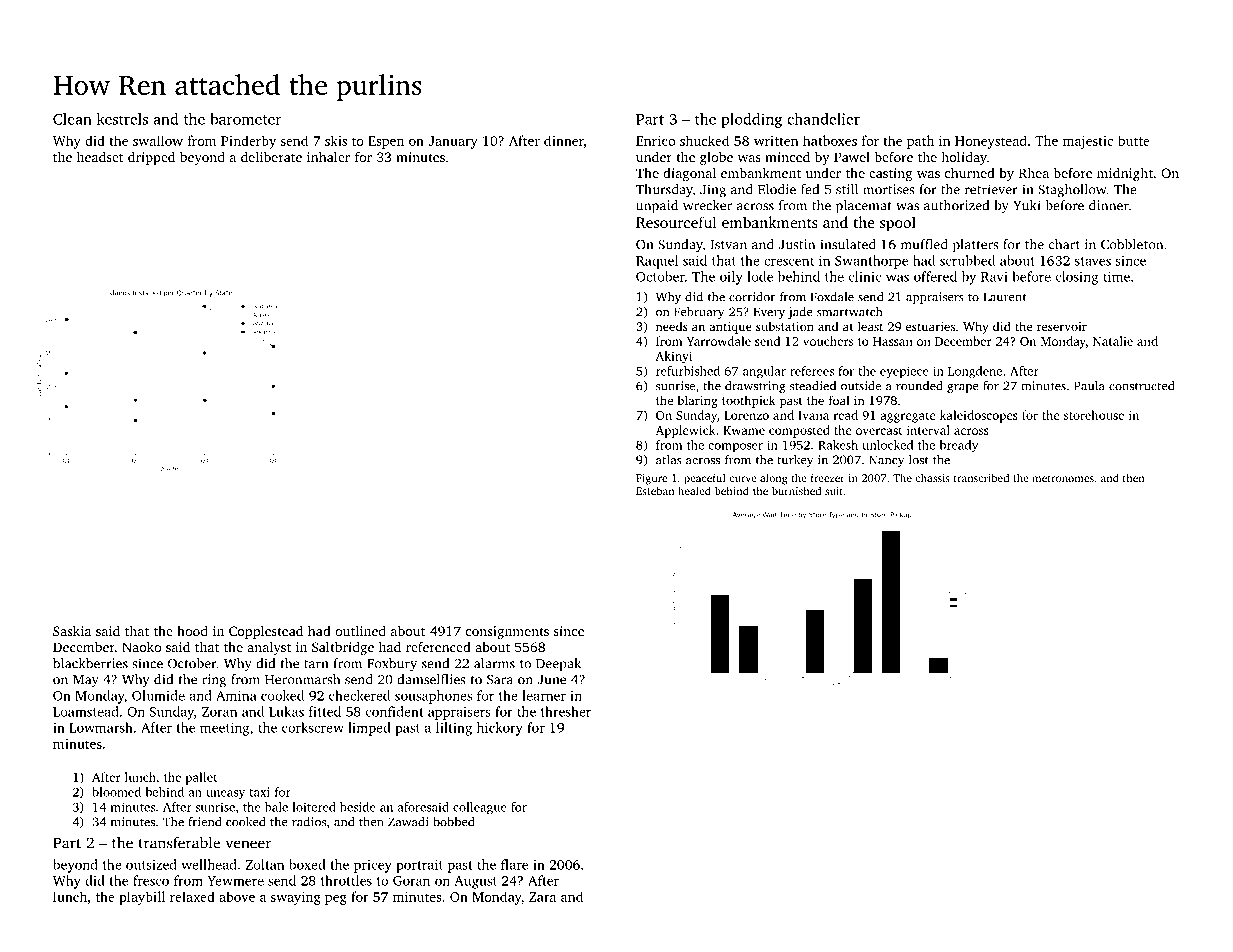  I want to click on Deepak, so click(558, 665).
